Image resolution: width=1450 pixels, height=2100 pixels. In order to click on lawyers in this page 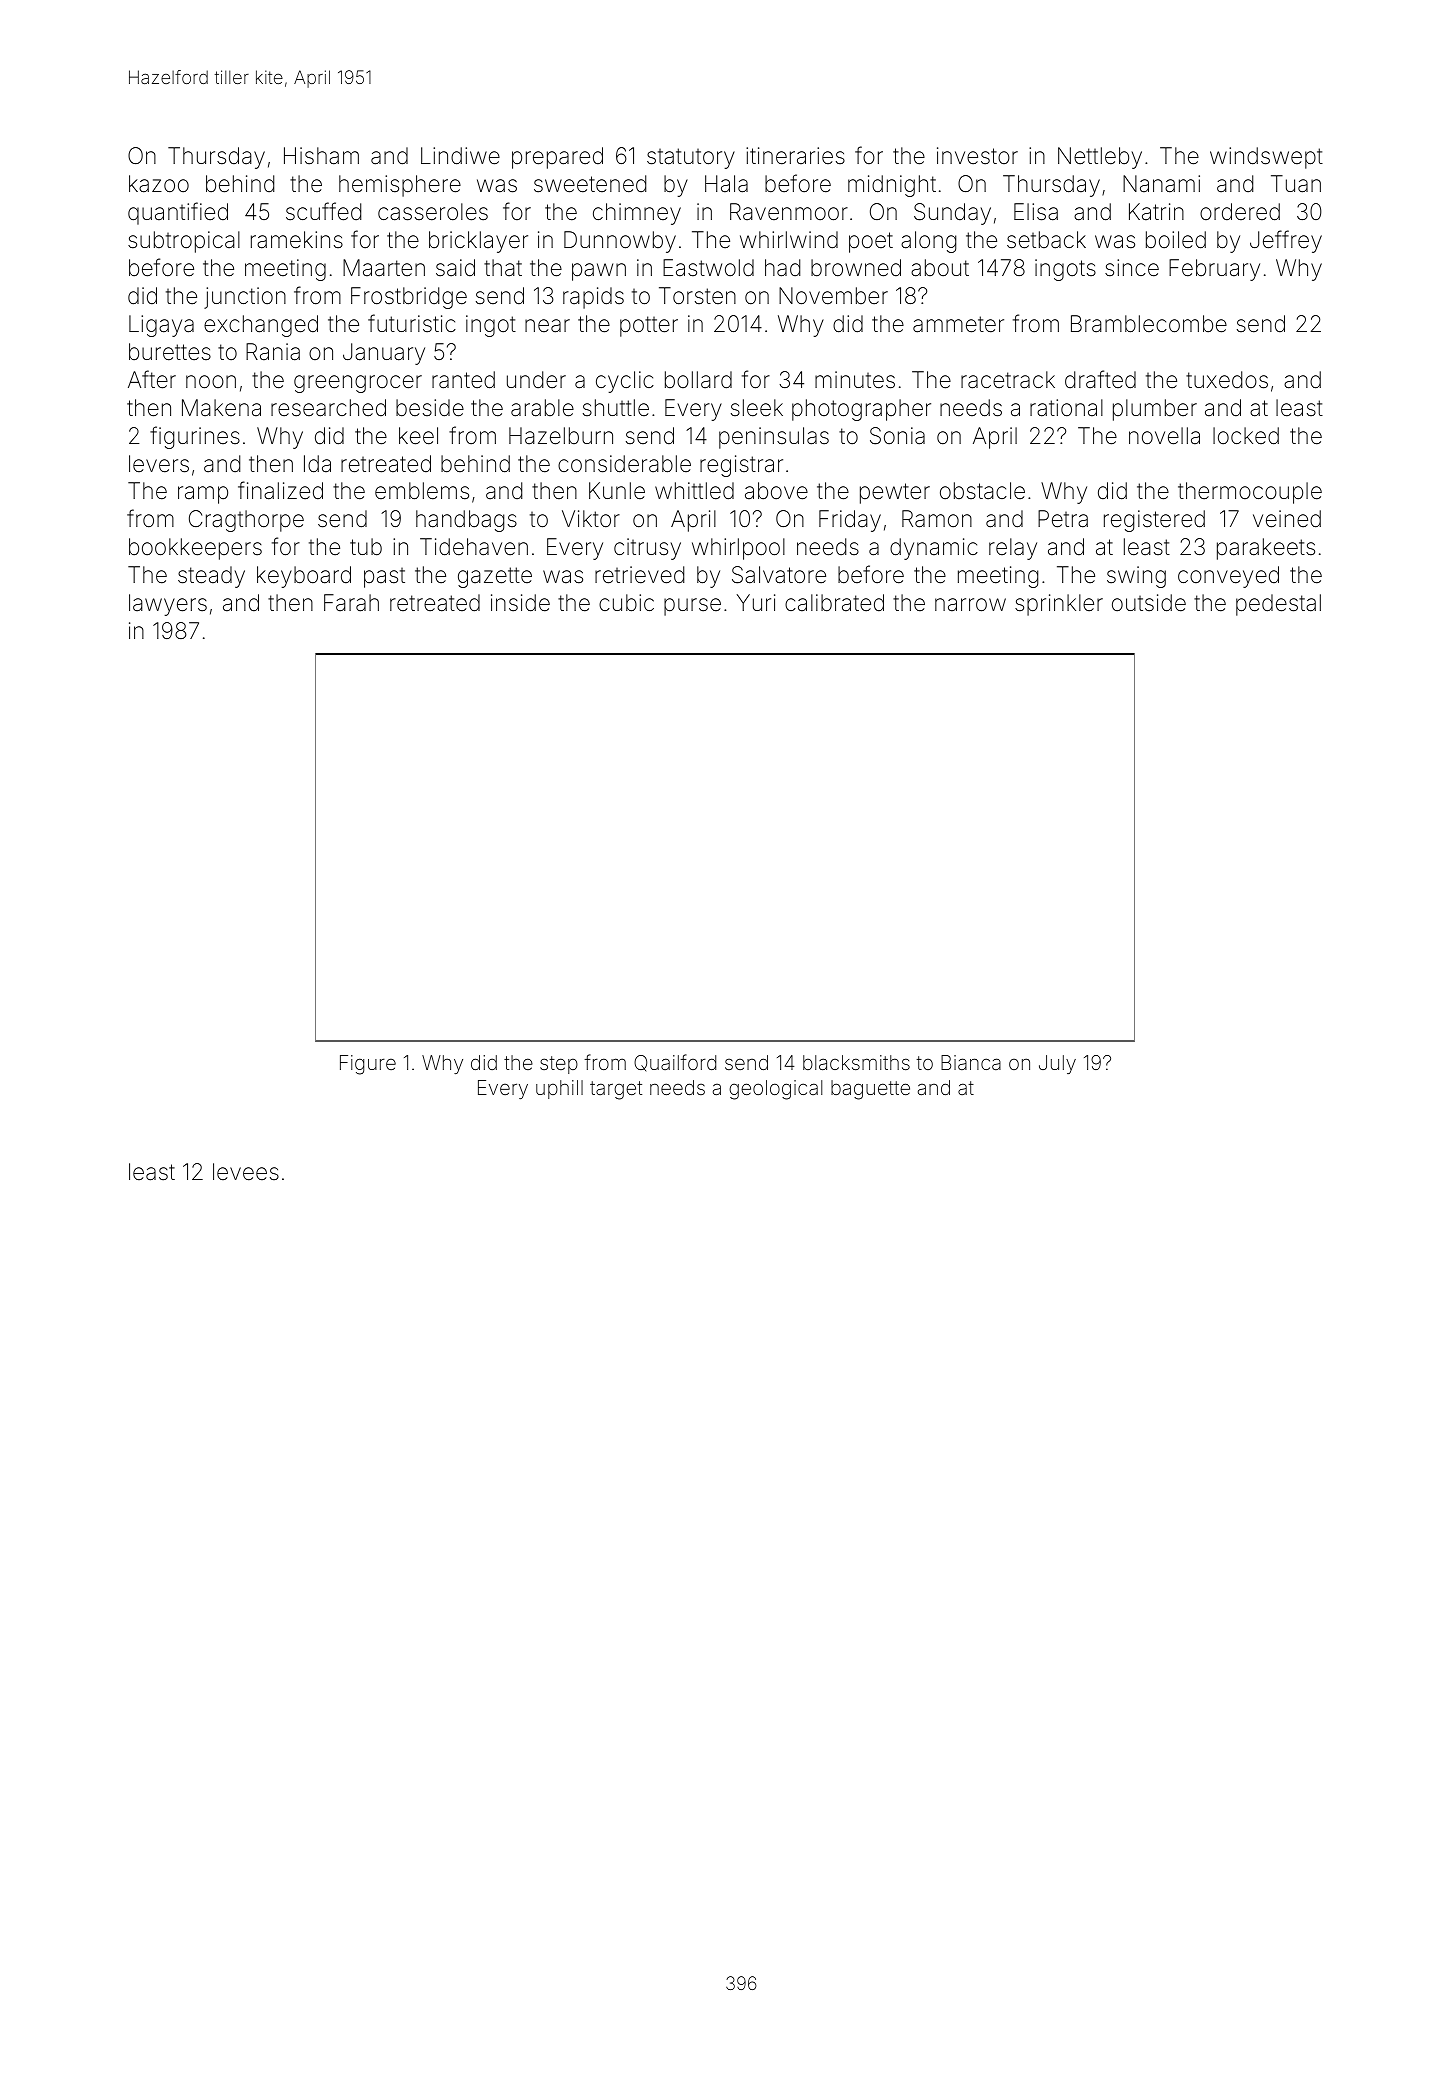, I will do `click(168, 605)`.
